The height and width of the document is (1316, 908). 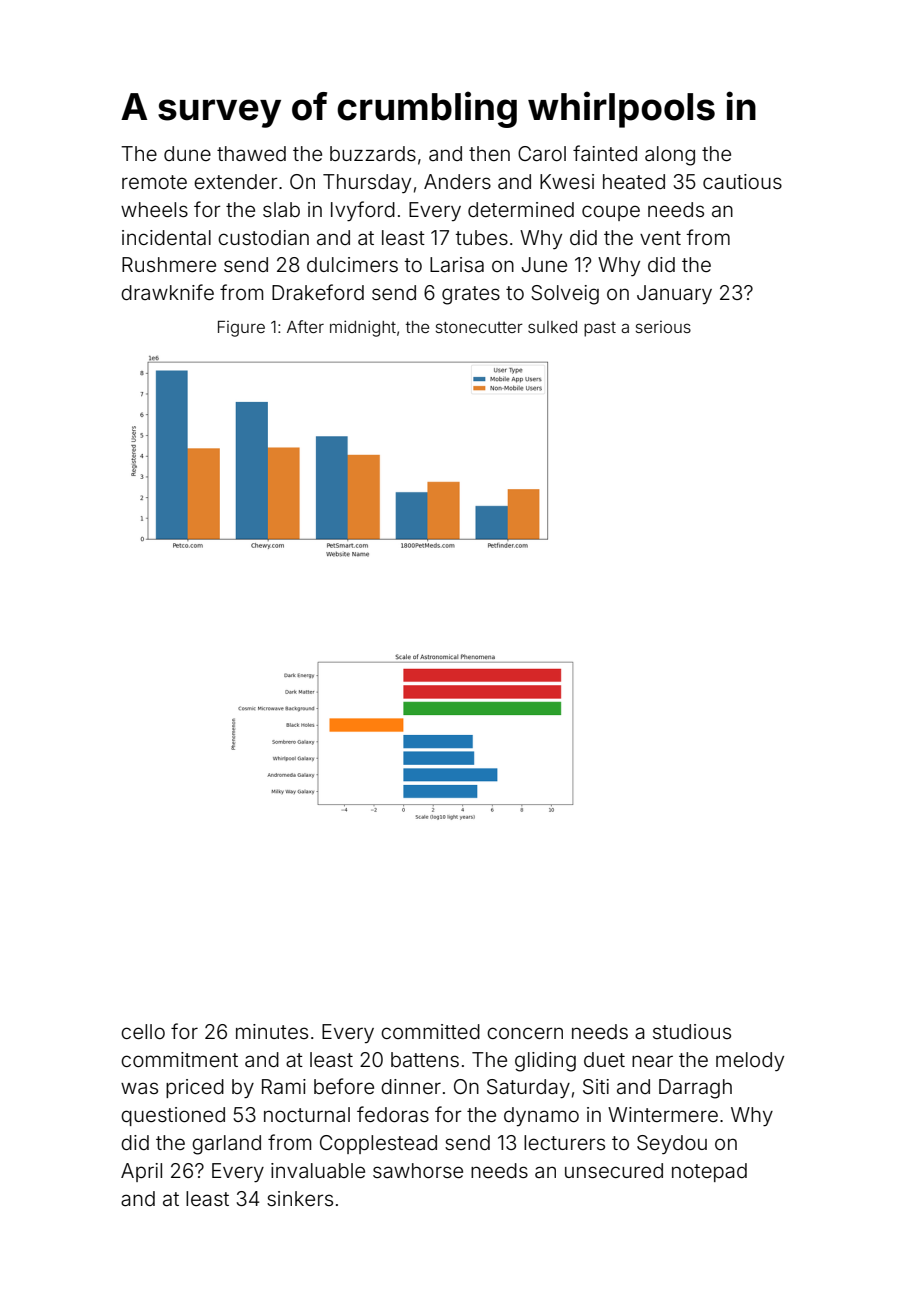 What do you see at coordinates (305, 326) in the document?
I see `After` at bounding box center [305, 326].
